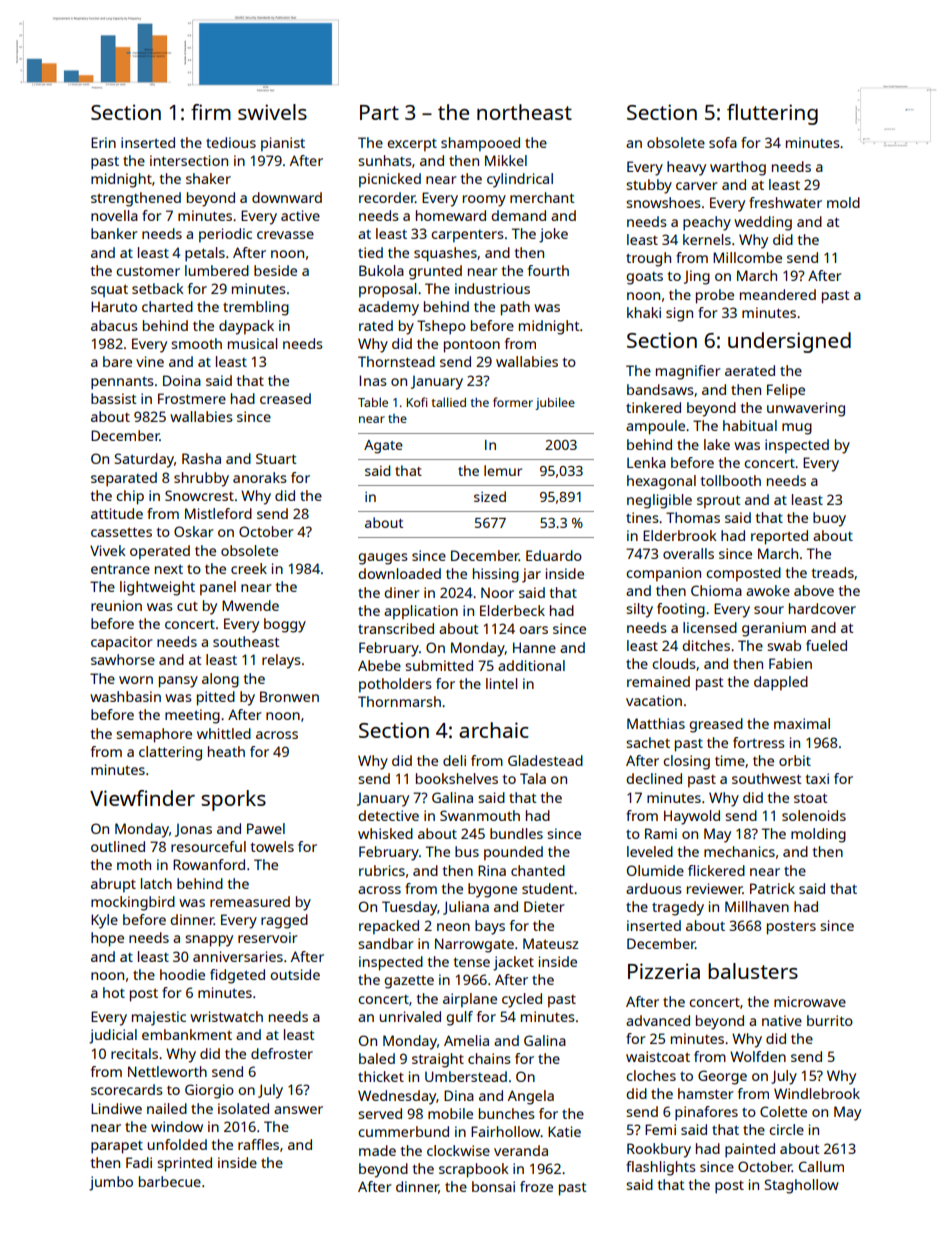 Image resolution: width=952 pixels, height=1233 pixels. What do you see at coordinates (111, 1183) in the image?
I see `jumbo` at bounding box center [111, 1183].
